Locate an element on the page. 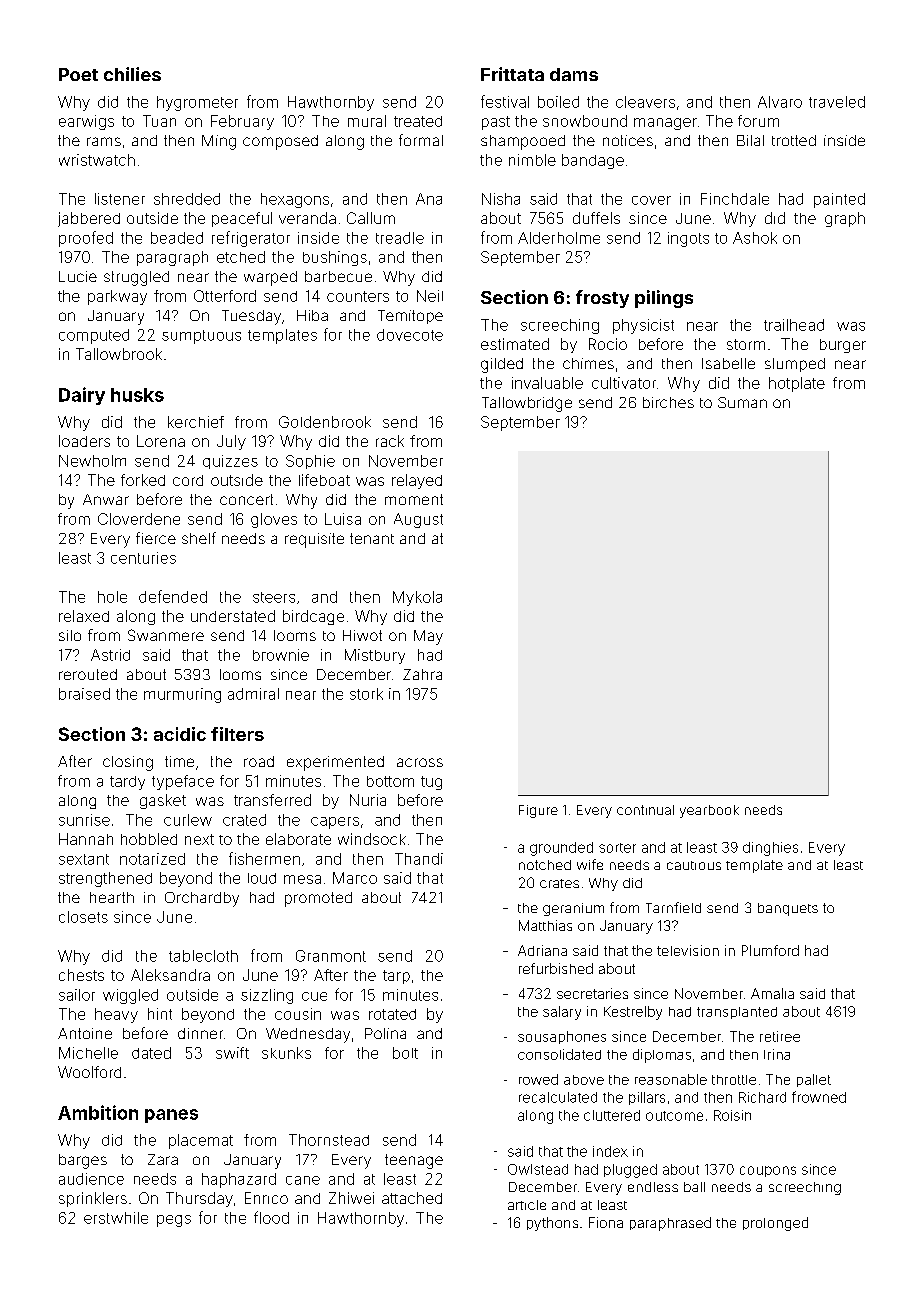 Image resolution: width=924 pixels, height=1308 pixels. paraphrased is located at coordinates (670, 1224).
